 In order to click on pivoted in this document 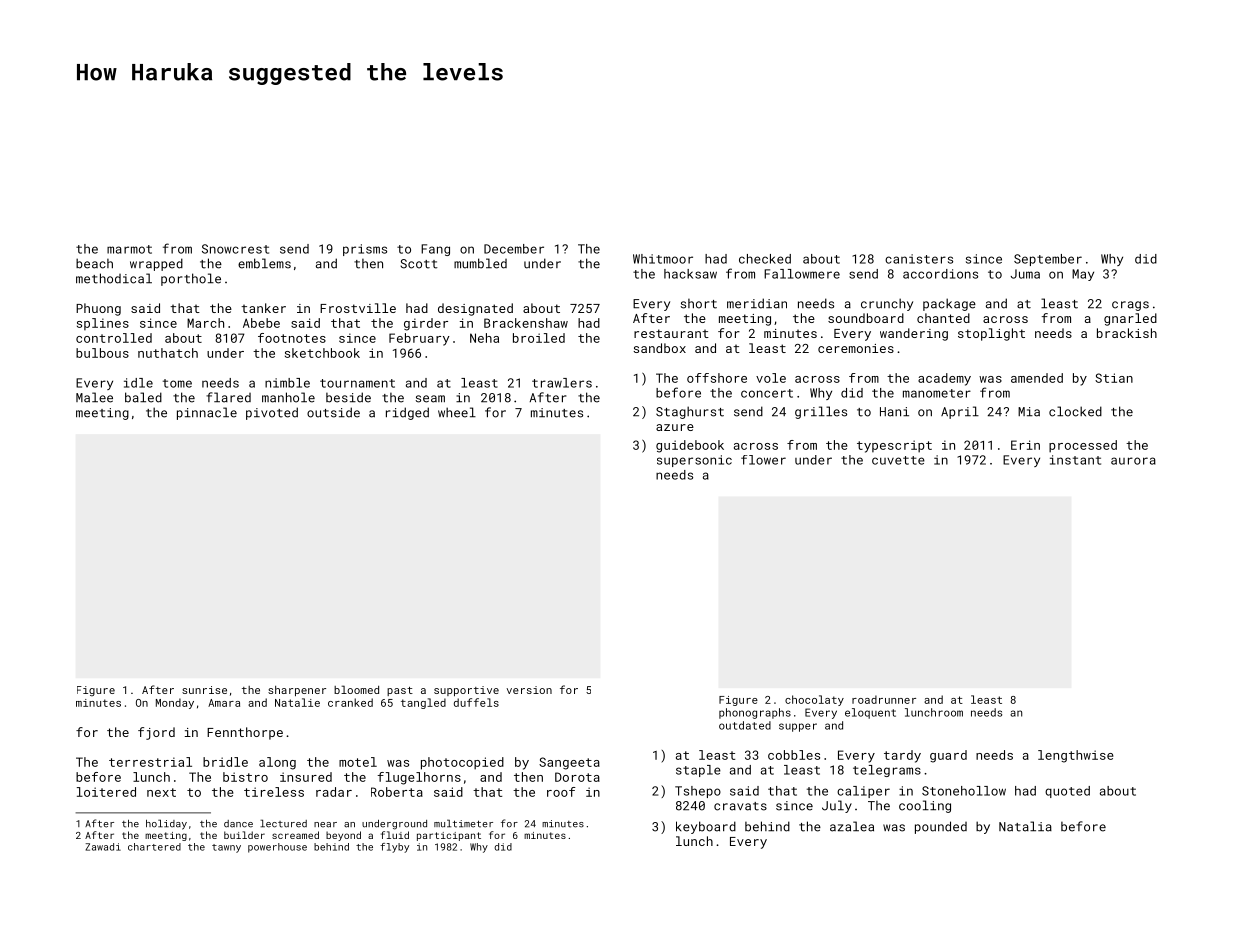, I will do `click(272, 413)`.
